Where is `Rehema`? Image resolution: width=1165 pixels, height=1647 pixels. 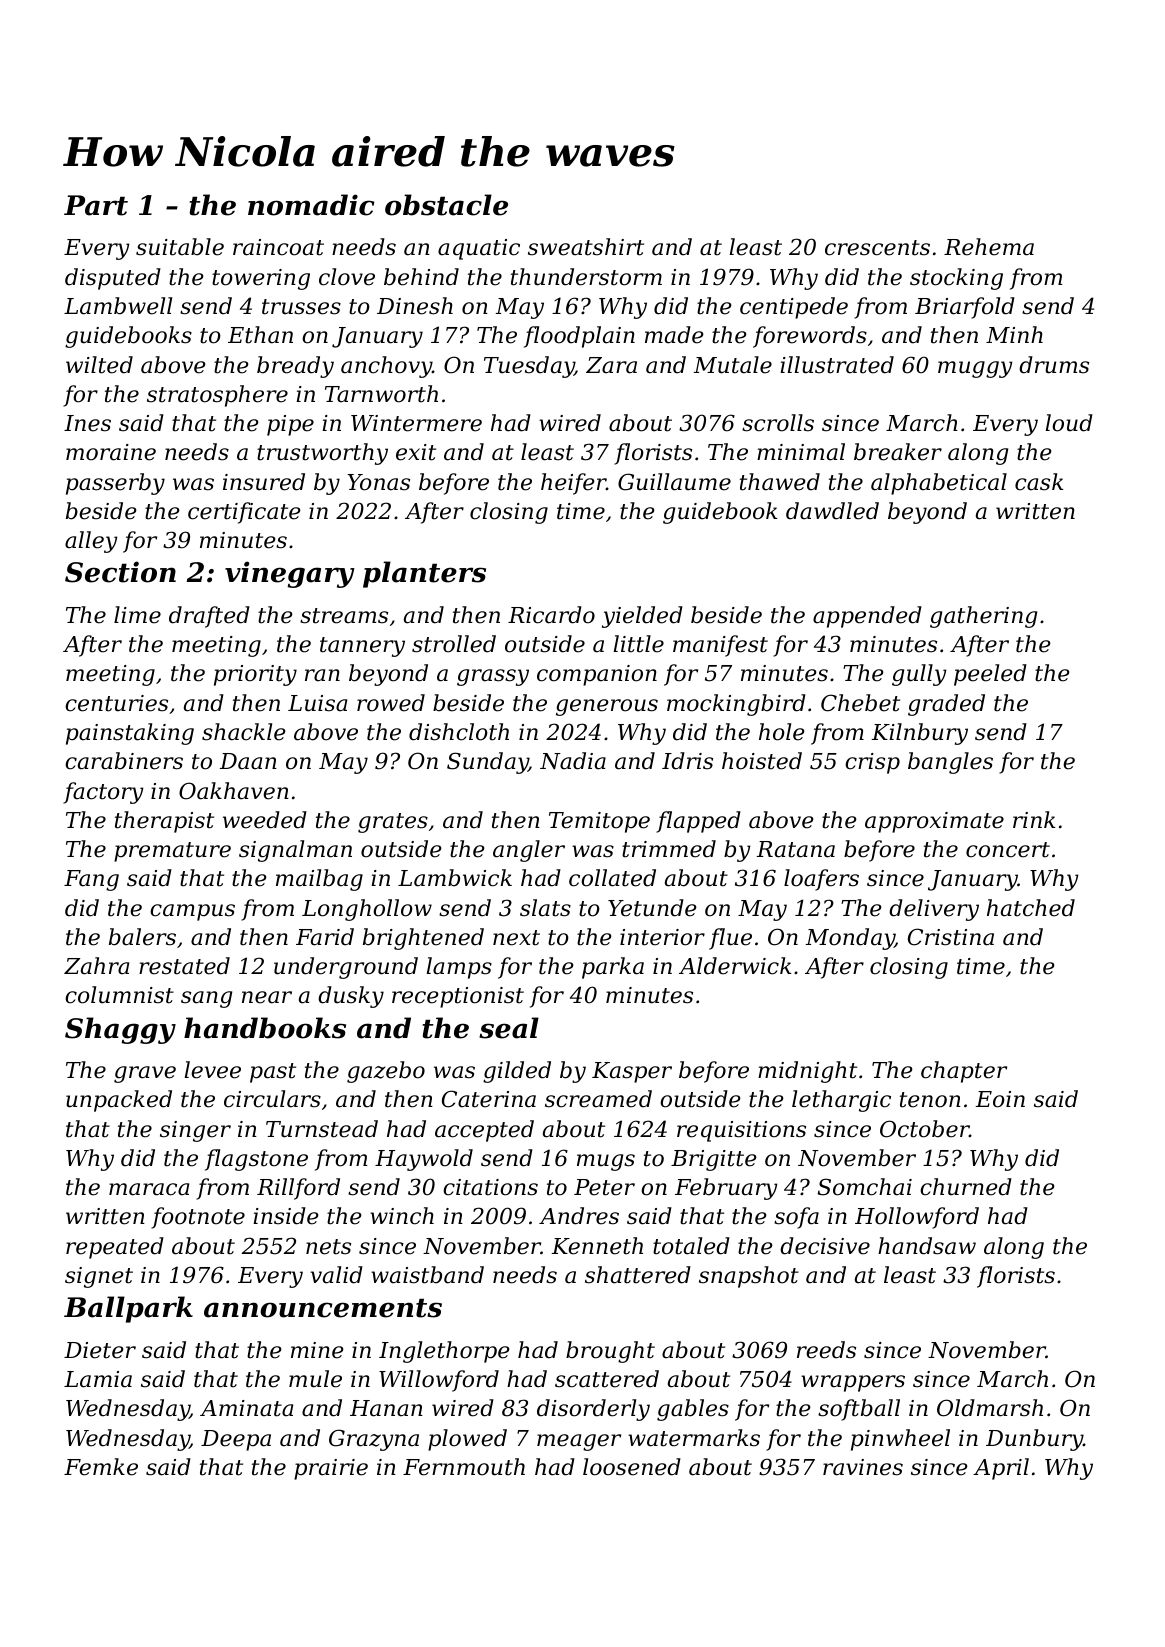
Rehema is located at coordinates (989, 247).
